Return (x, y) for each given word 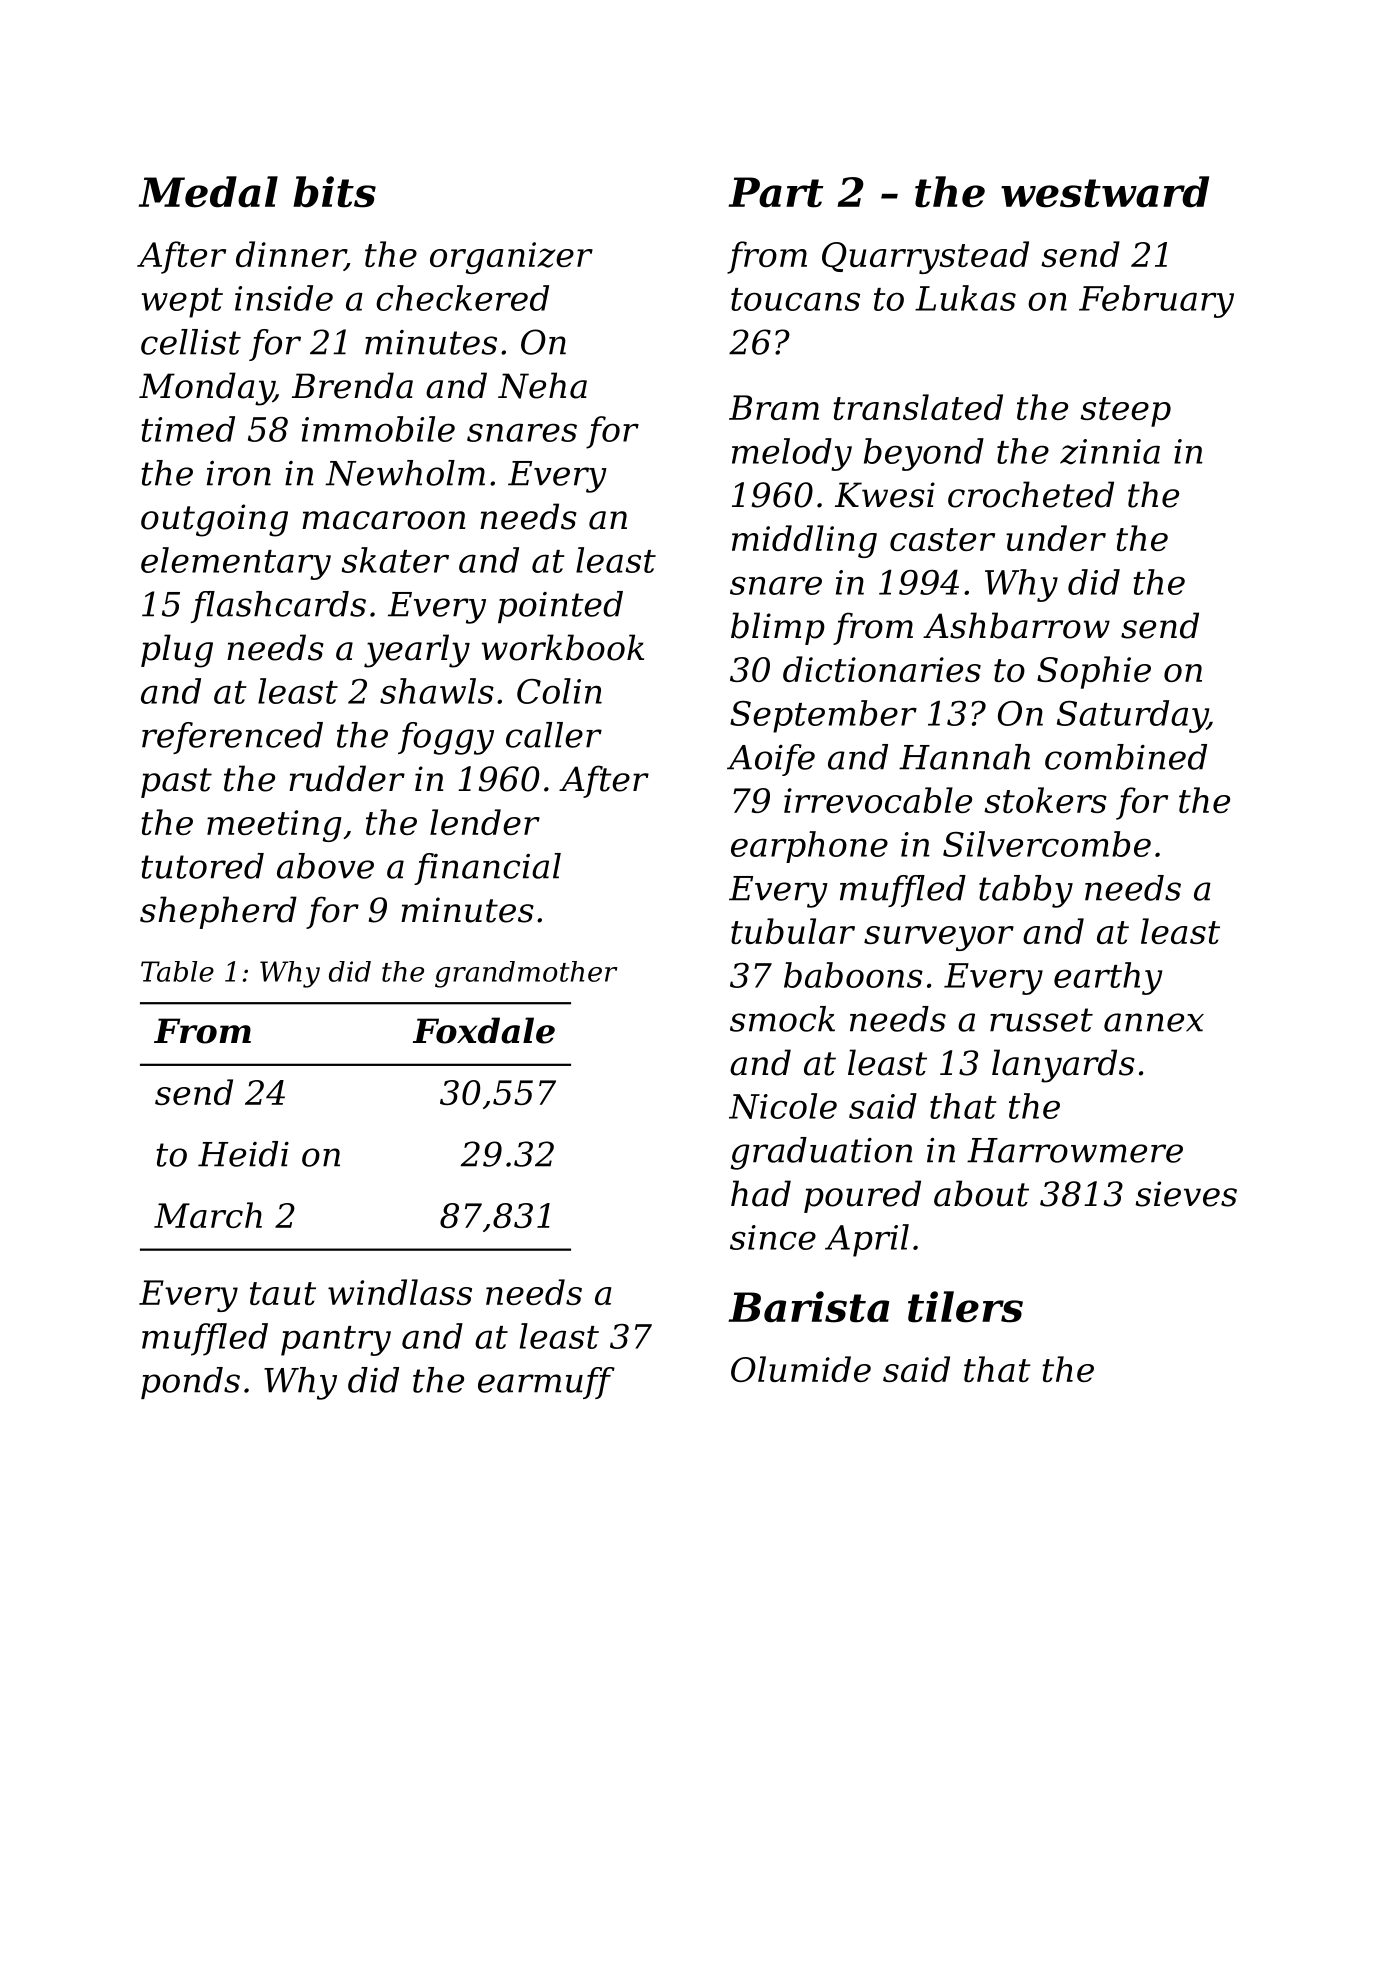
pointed (560, 607)
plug (177, 651)
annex (1154, 1022)
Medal (208, 192)
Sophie (1094, 672)
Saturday (1132, 716)
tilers (965, 1307)
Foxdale (484, 1030)
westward (1105, 192)
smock (782, 1019)
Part (775, 192)
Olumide (801, 1369)
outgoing (214, 520)
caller (554, 735)
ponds (190, 1383)
